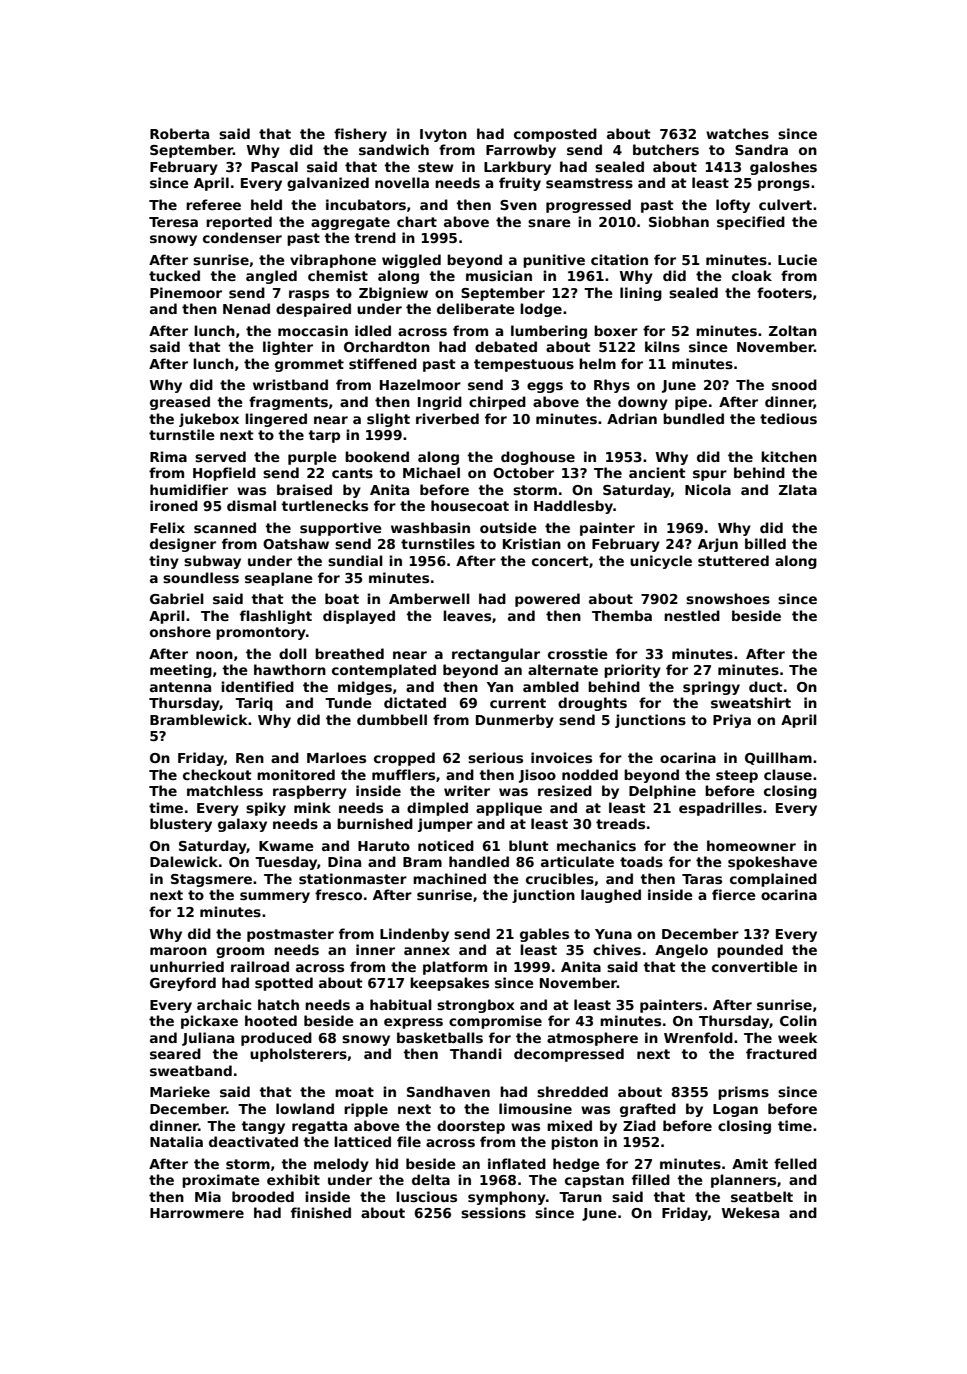  Describe the element at coordinates (253, 1141) in the screenshot. I see `deactivated` at that location.
